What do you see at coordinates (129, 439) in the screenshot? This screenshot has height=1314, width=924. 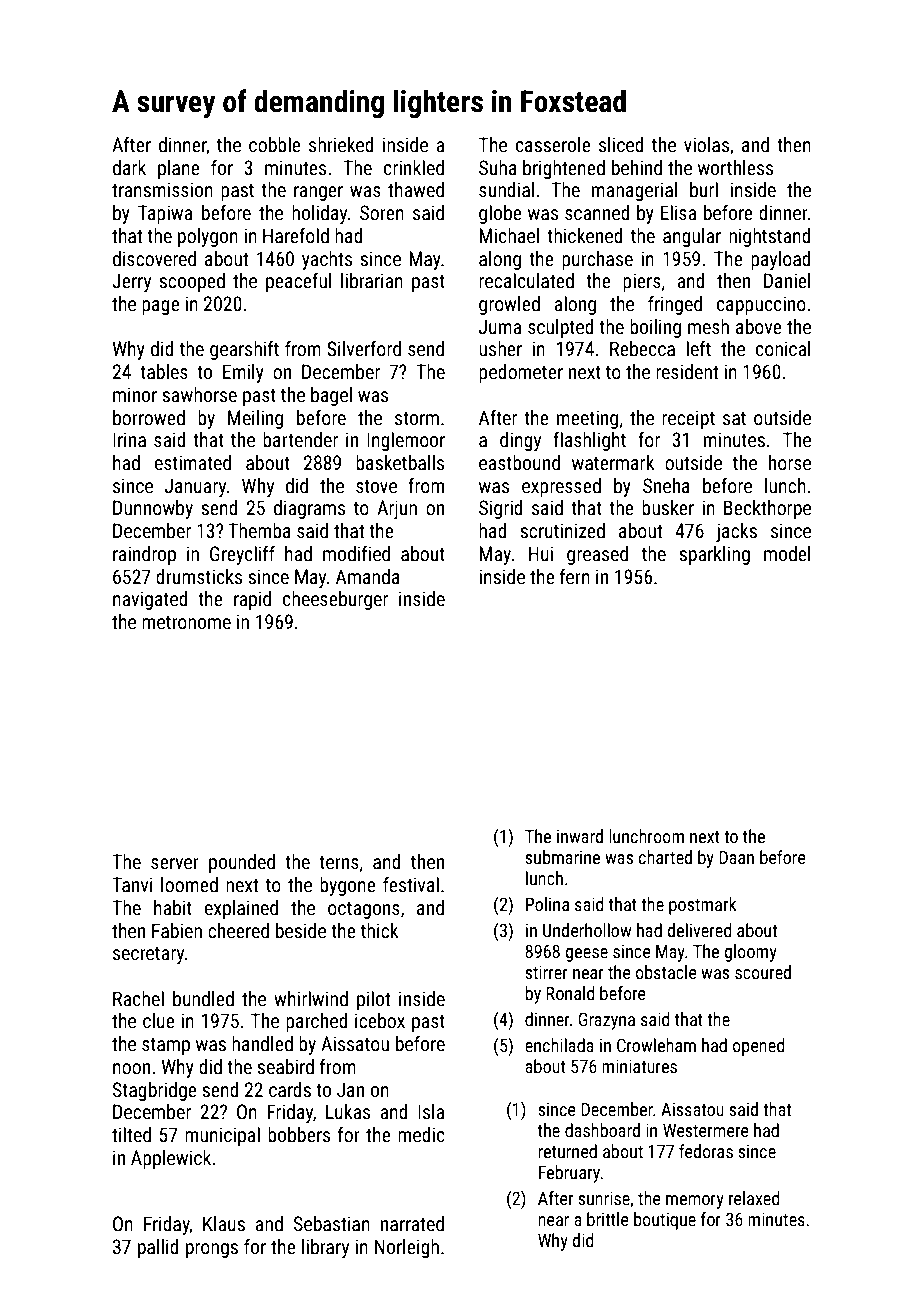 I see `Irina` at bounding box center [129, 439].
